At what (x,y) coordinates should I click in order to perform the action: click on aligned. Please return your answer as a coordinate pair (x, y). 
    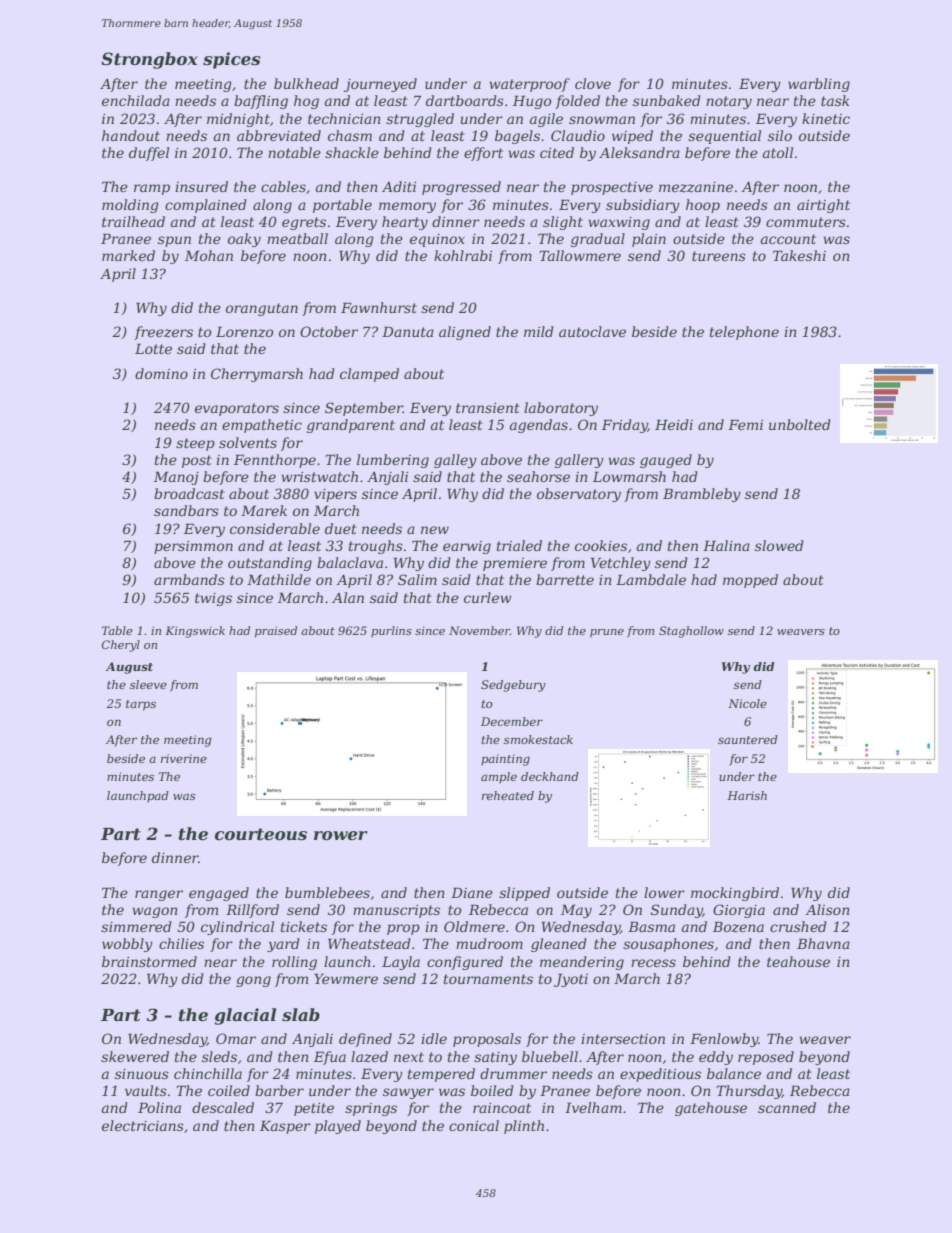
    Looking at the image, I should click on (465, 333).
